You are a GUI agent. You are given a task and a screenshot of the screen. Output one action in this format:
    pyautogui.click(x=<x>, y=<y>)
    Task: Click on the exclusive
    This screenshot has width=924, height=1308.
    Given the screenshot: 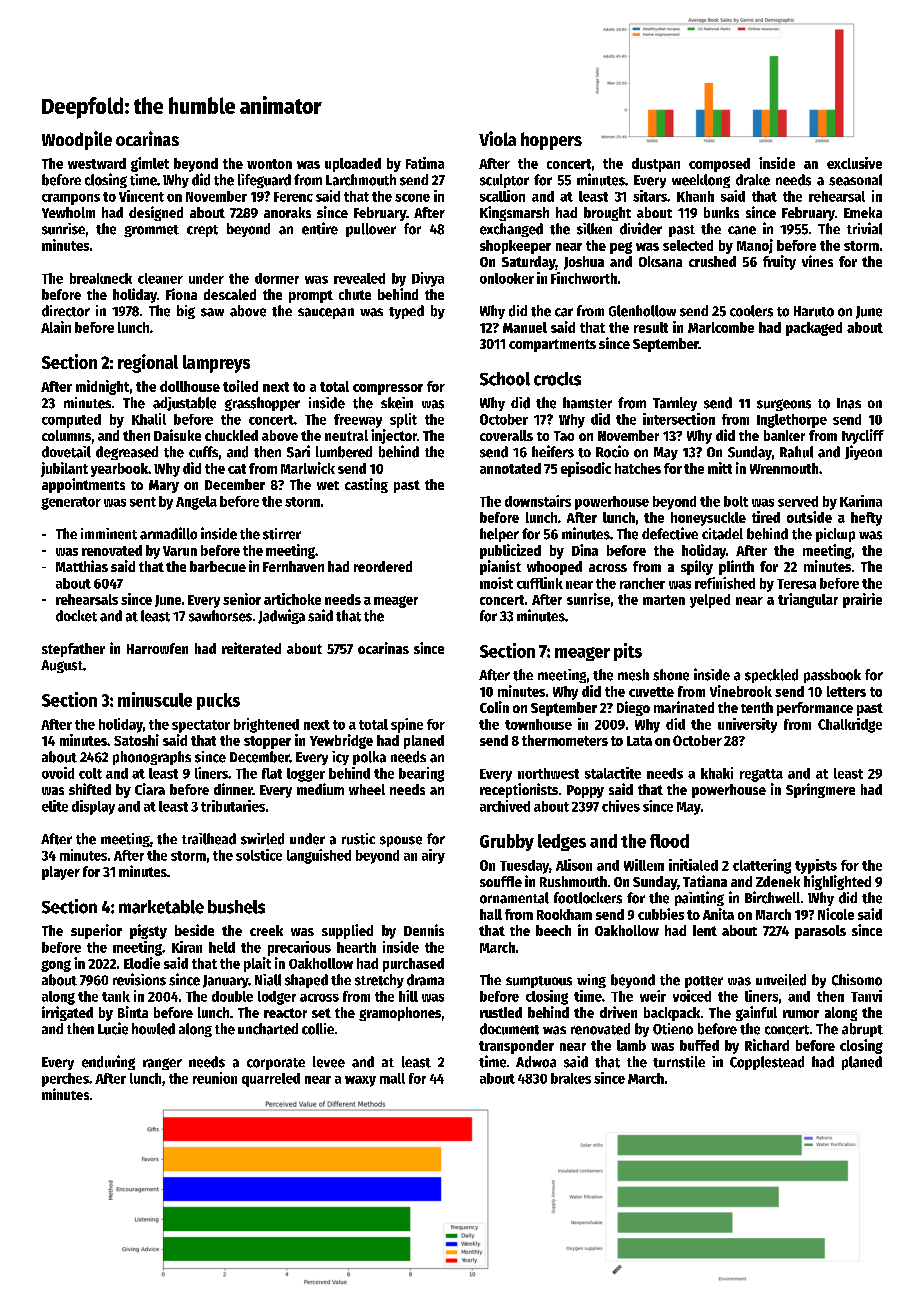 What is the action you would take?
    pyautogui.click(x=854, y=163)
